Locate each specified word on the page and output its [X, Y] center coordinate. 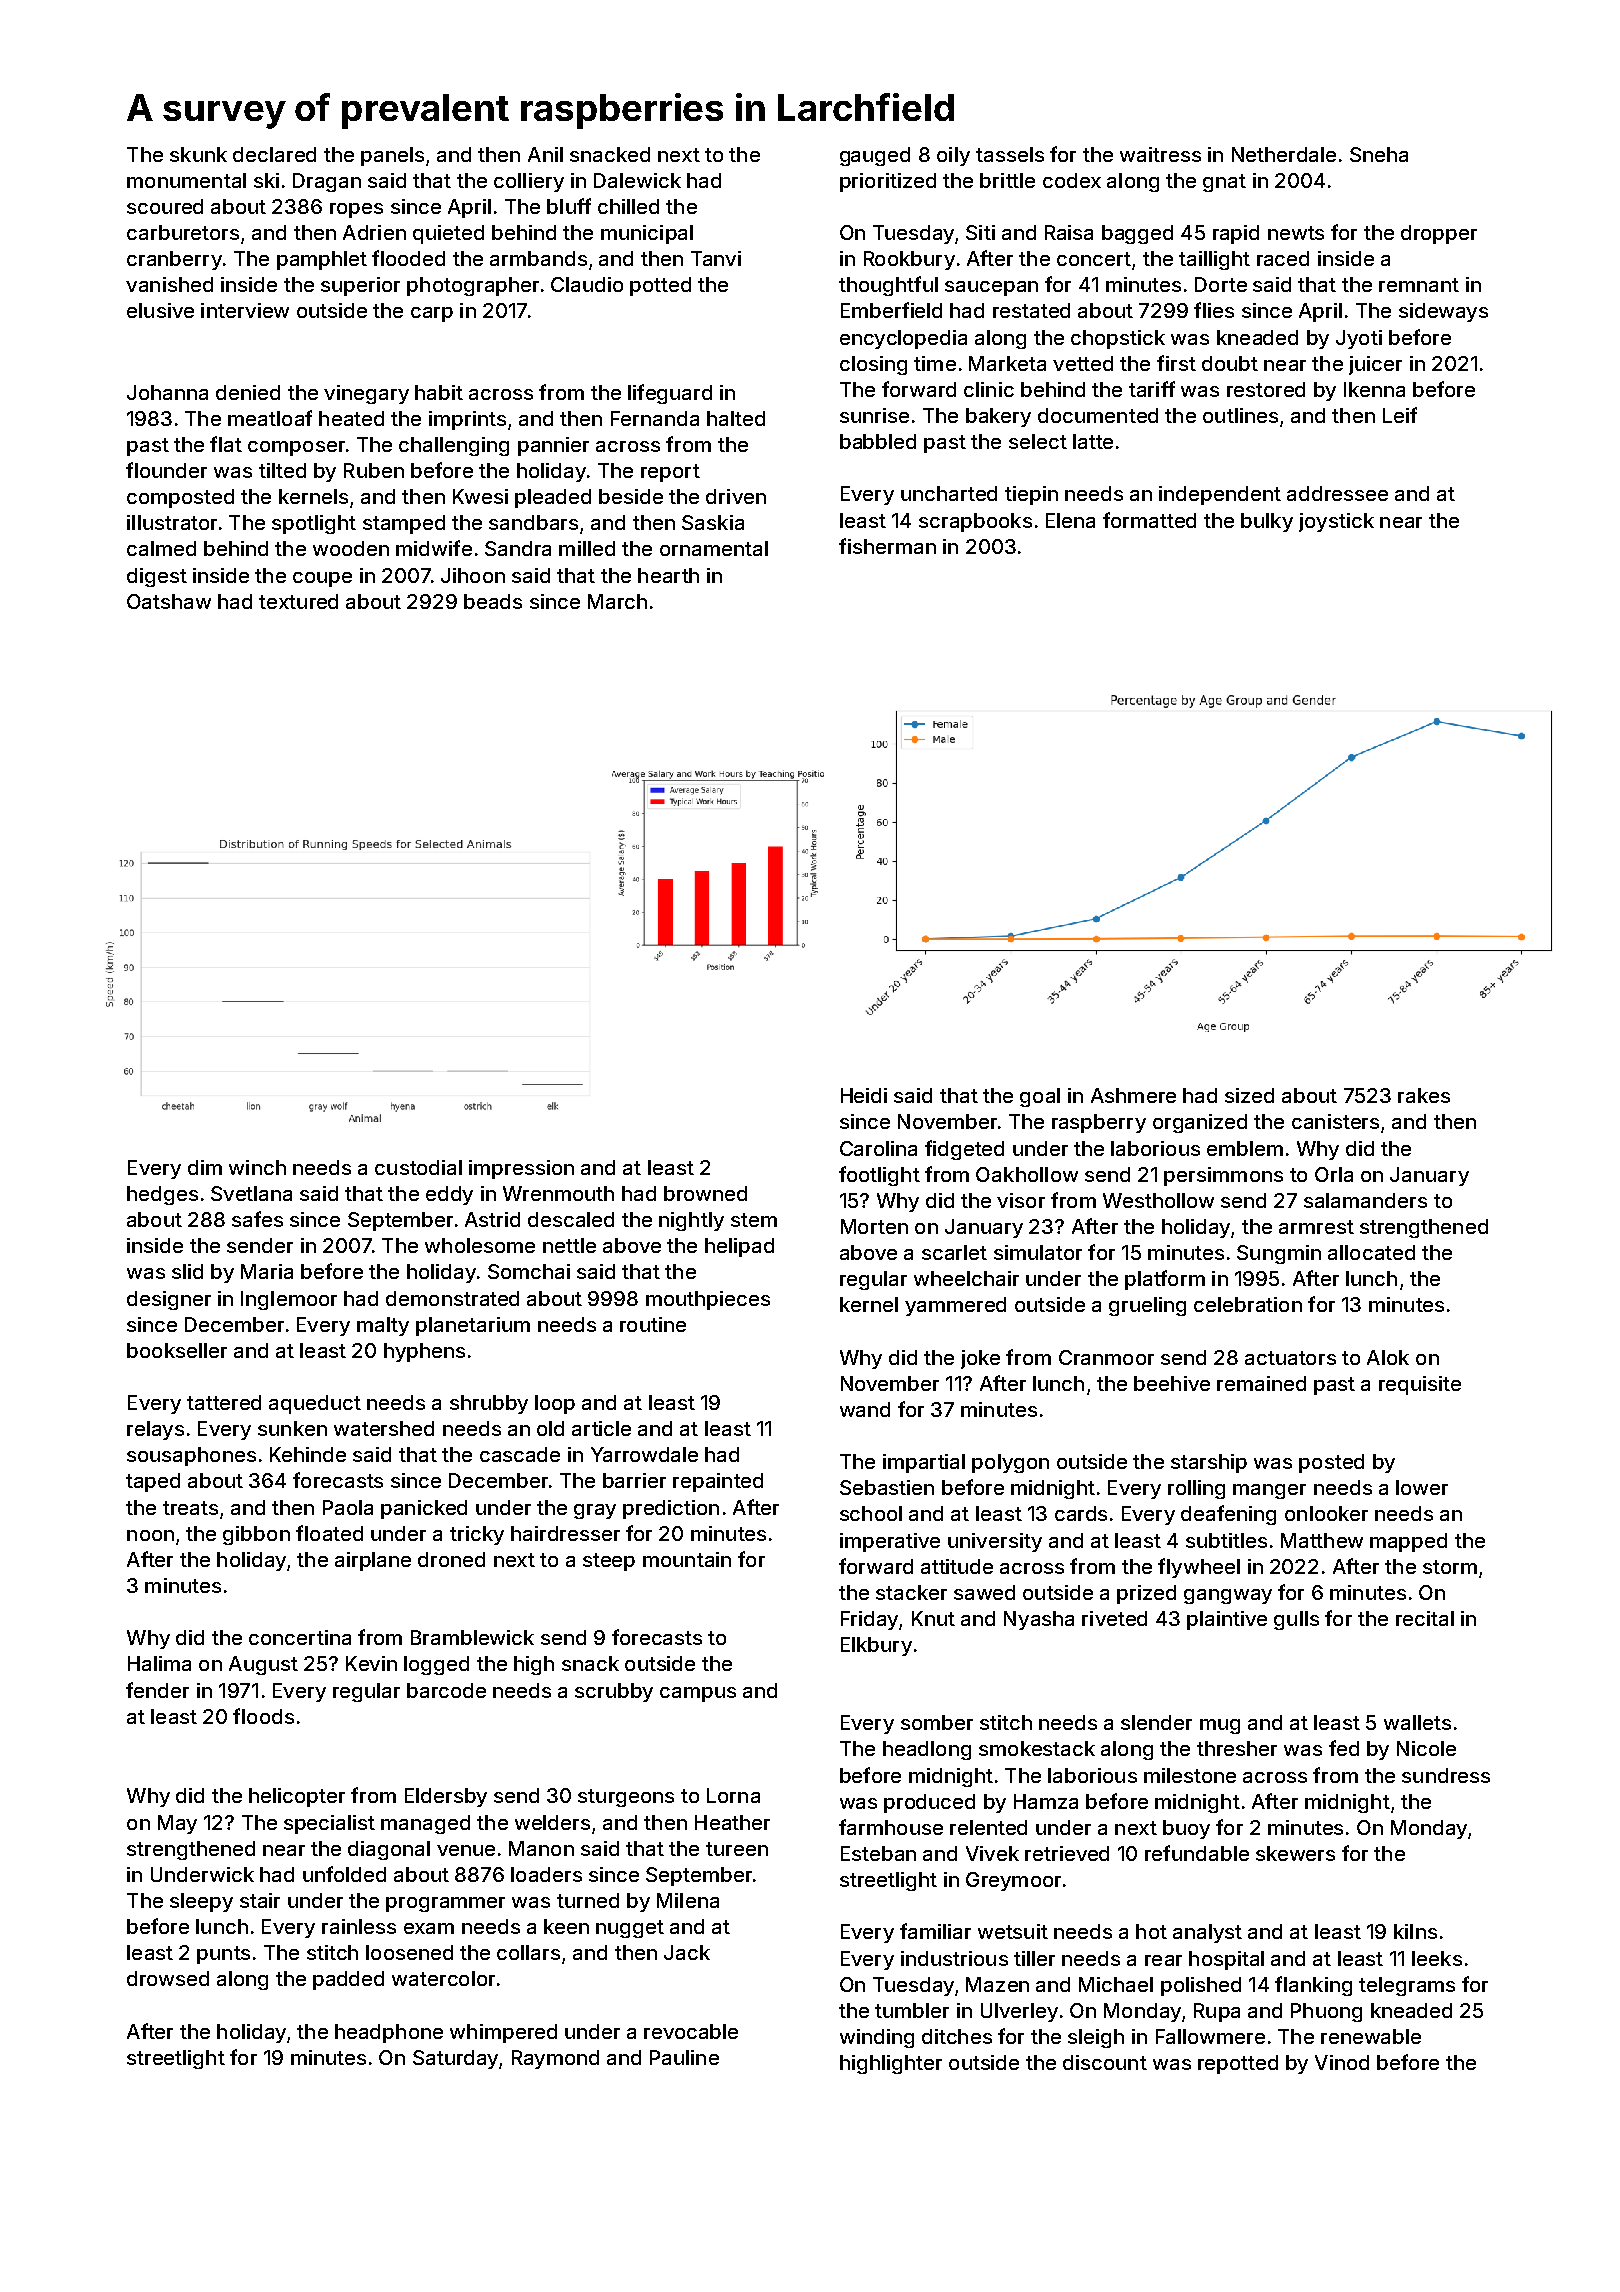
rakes [1424, 1095]
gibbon [256, 1535]
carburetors [183, 232]
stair [260, 1900]
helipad [739, 1247]
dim [205, 1167]
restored [1266, 389]
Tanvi [716, 258]
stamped [404, 524]
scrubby [614, 1692]
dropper [1439, 234]
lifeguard [670, 394]
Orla [1334, 1174]
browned [705, 1193]
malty [383, 1326]
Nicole [1426, 1748]
